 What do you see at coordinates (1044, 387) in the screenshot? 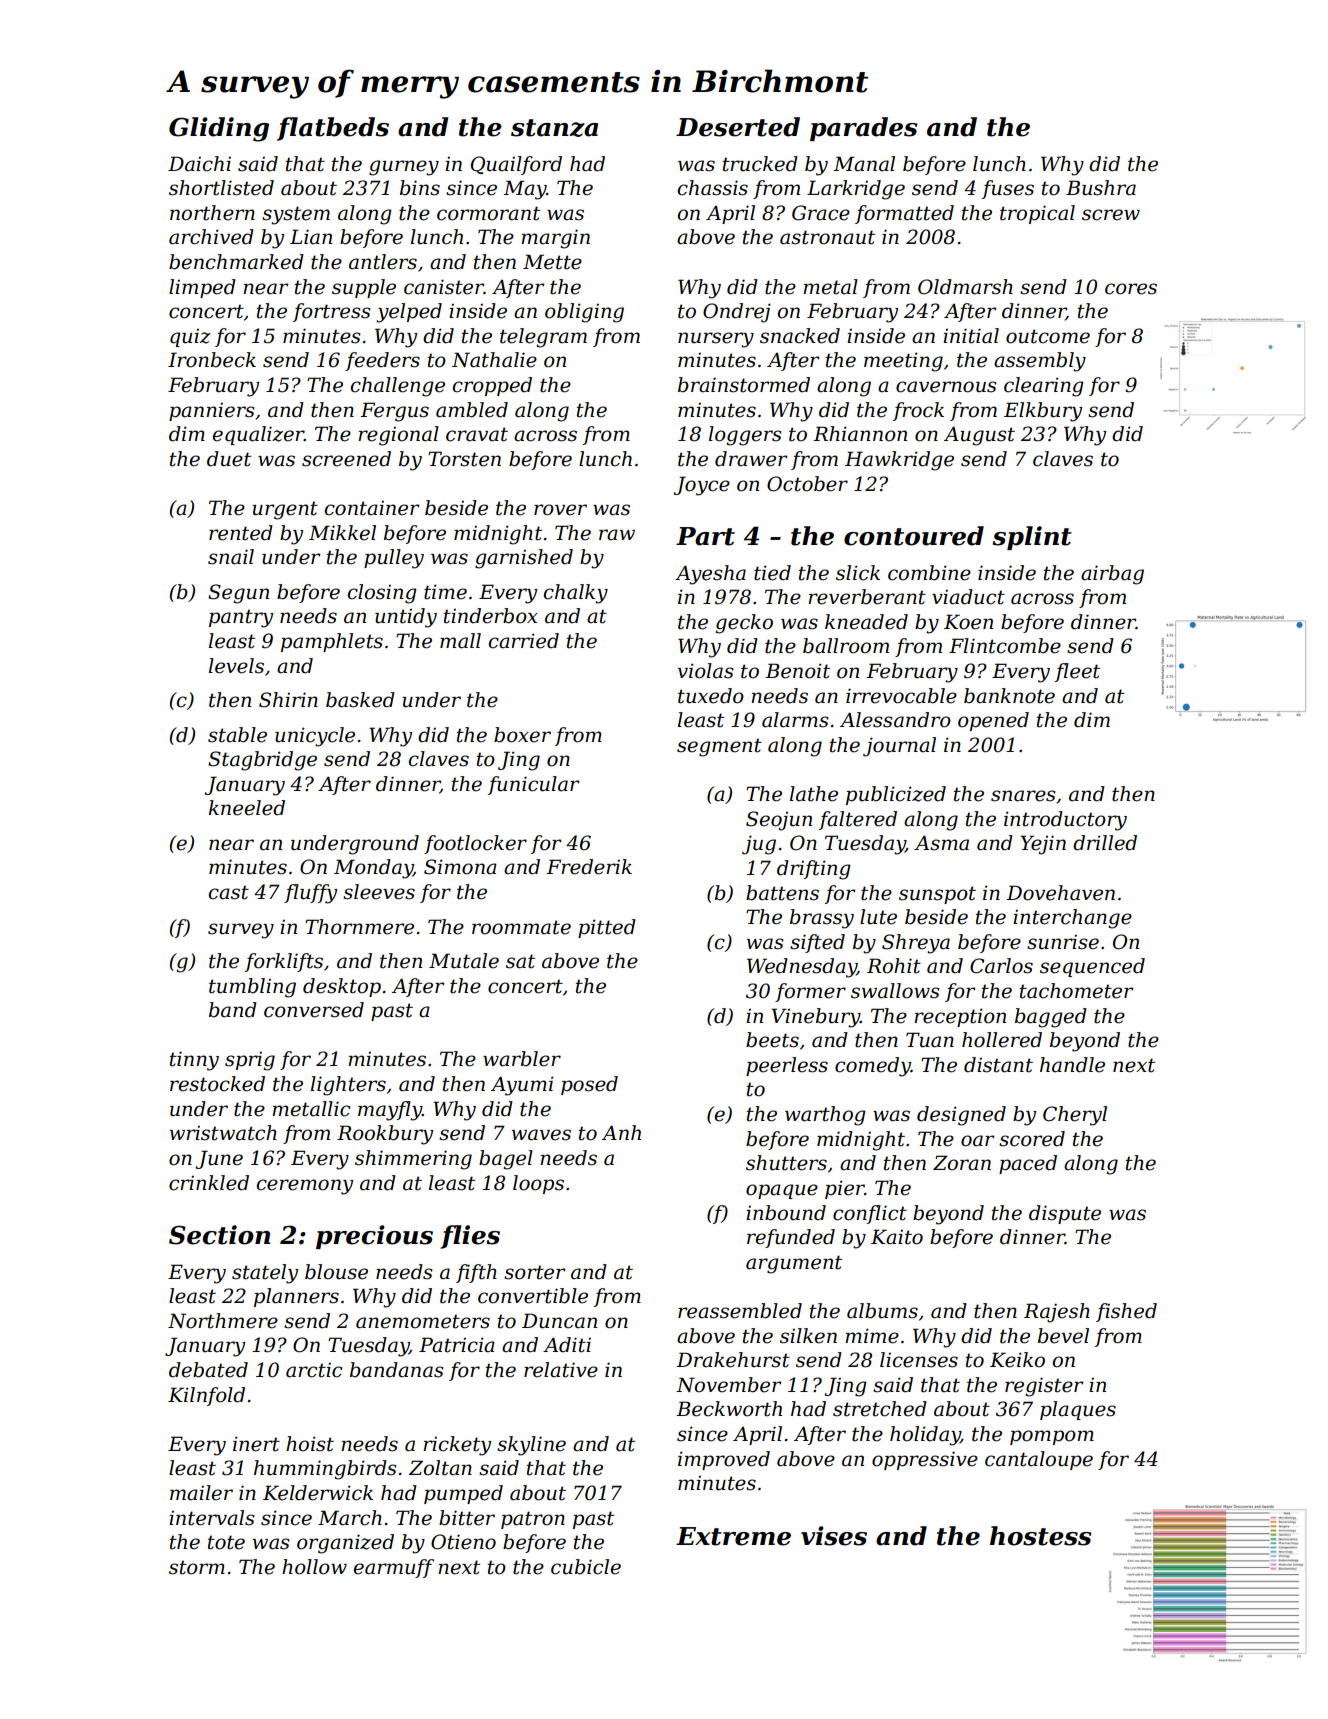
I see `clearing` at bounding box center [1044, 387].
